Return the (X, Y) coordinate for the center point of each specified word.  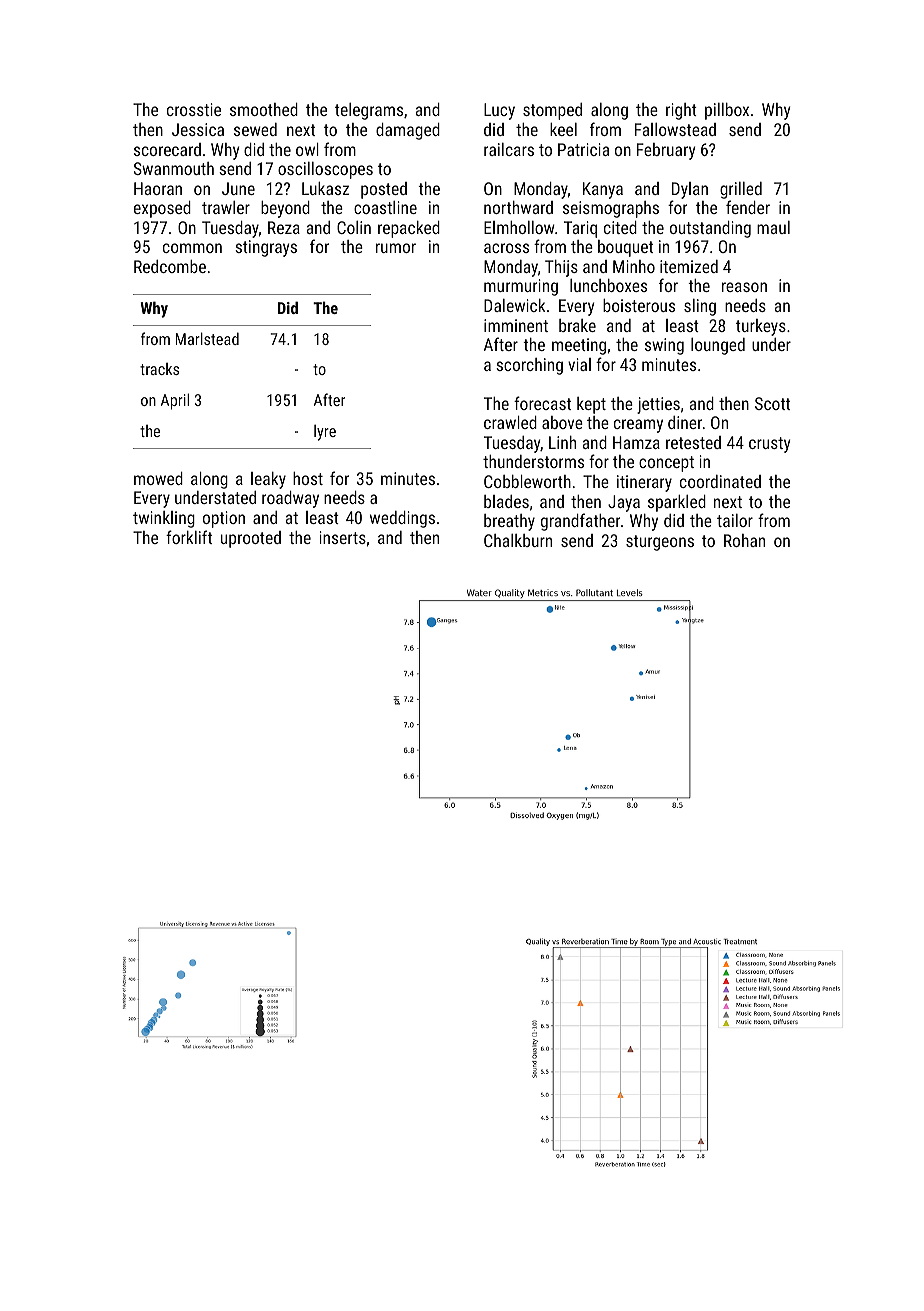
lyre (325, 433)
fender (748, 207)
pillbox (727, 111)
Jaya (624, 503)
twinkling (164, 519)
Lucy (499, 111)
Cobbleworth (527, 481)
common (192, 248)
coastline (385, 207)
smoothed (264, 109)
